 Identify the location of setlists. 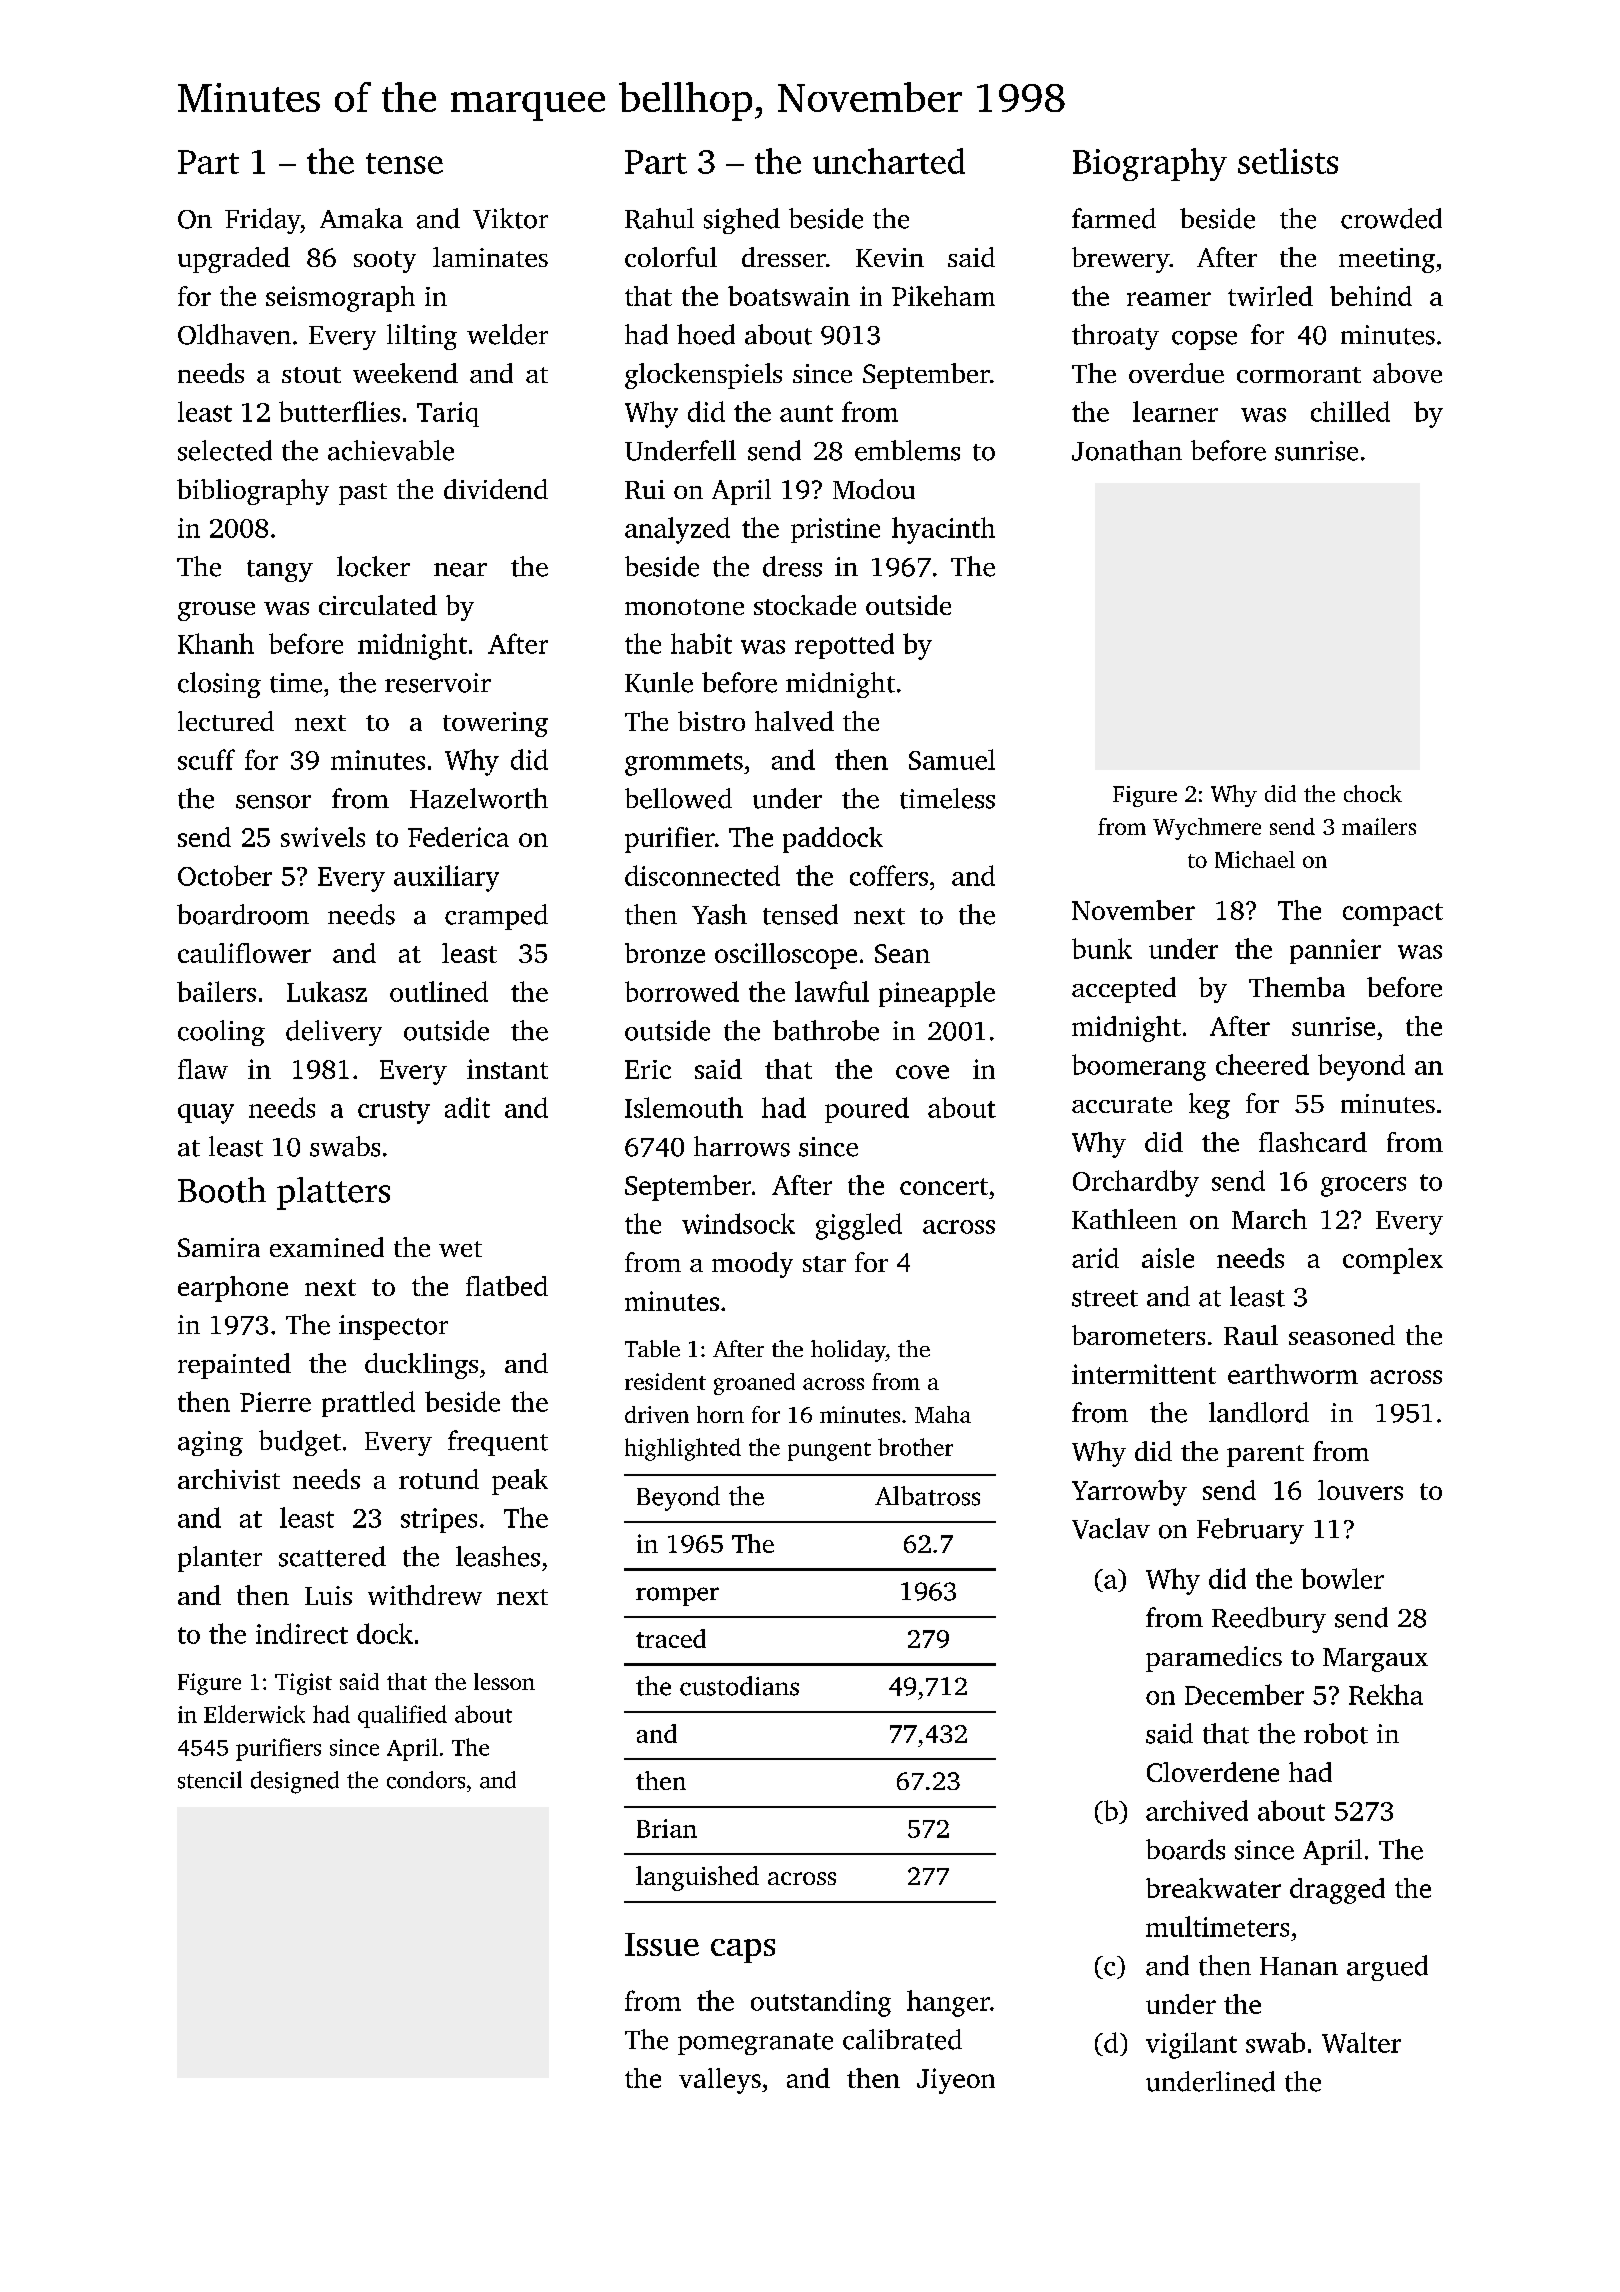
(1288, 161).
